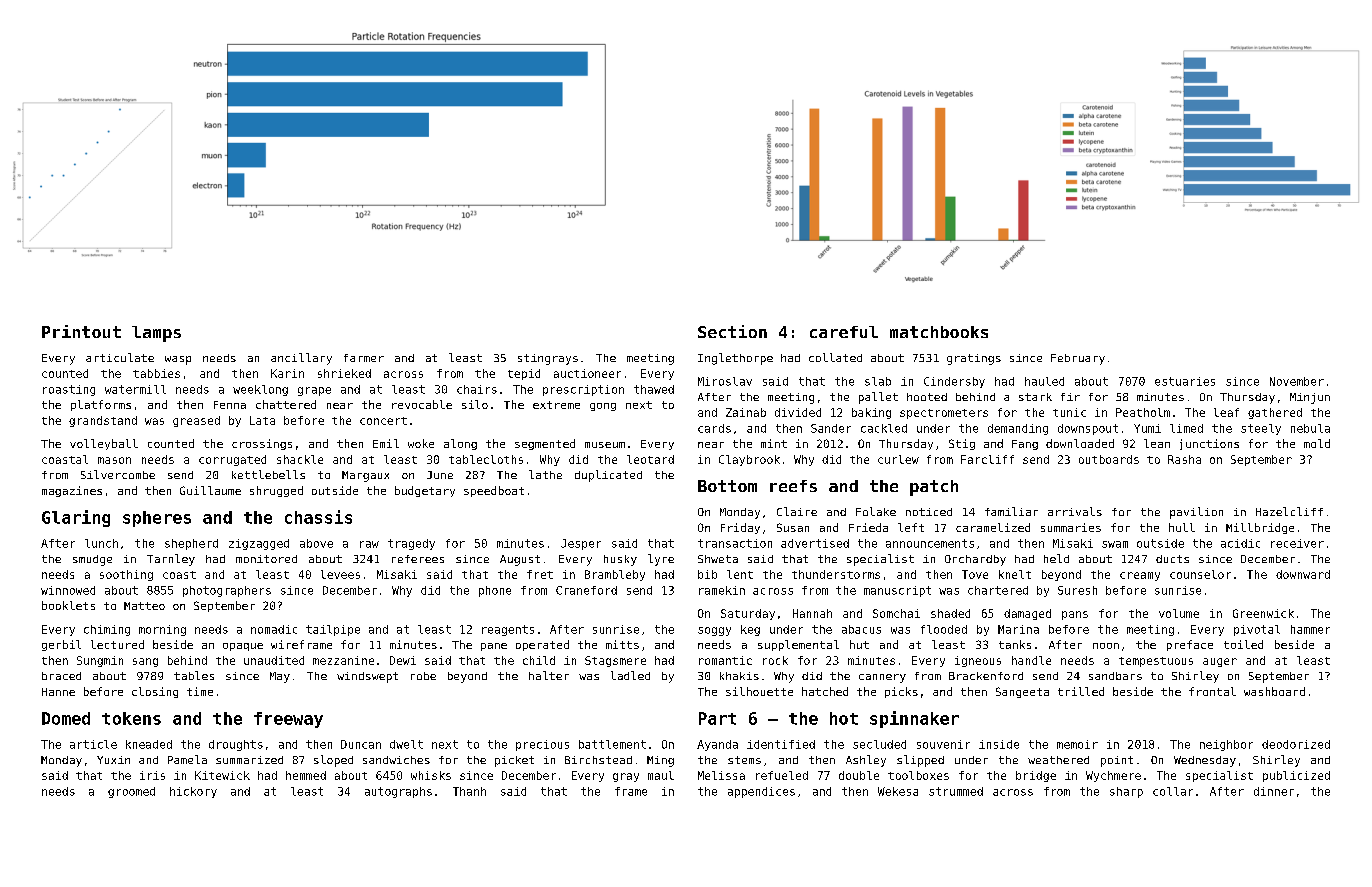 Image resolution: width=1372 pixels, height=887 pixels. I want to click on acidic, so click(1240, 543).
